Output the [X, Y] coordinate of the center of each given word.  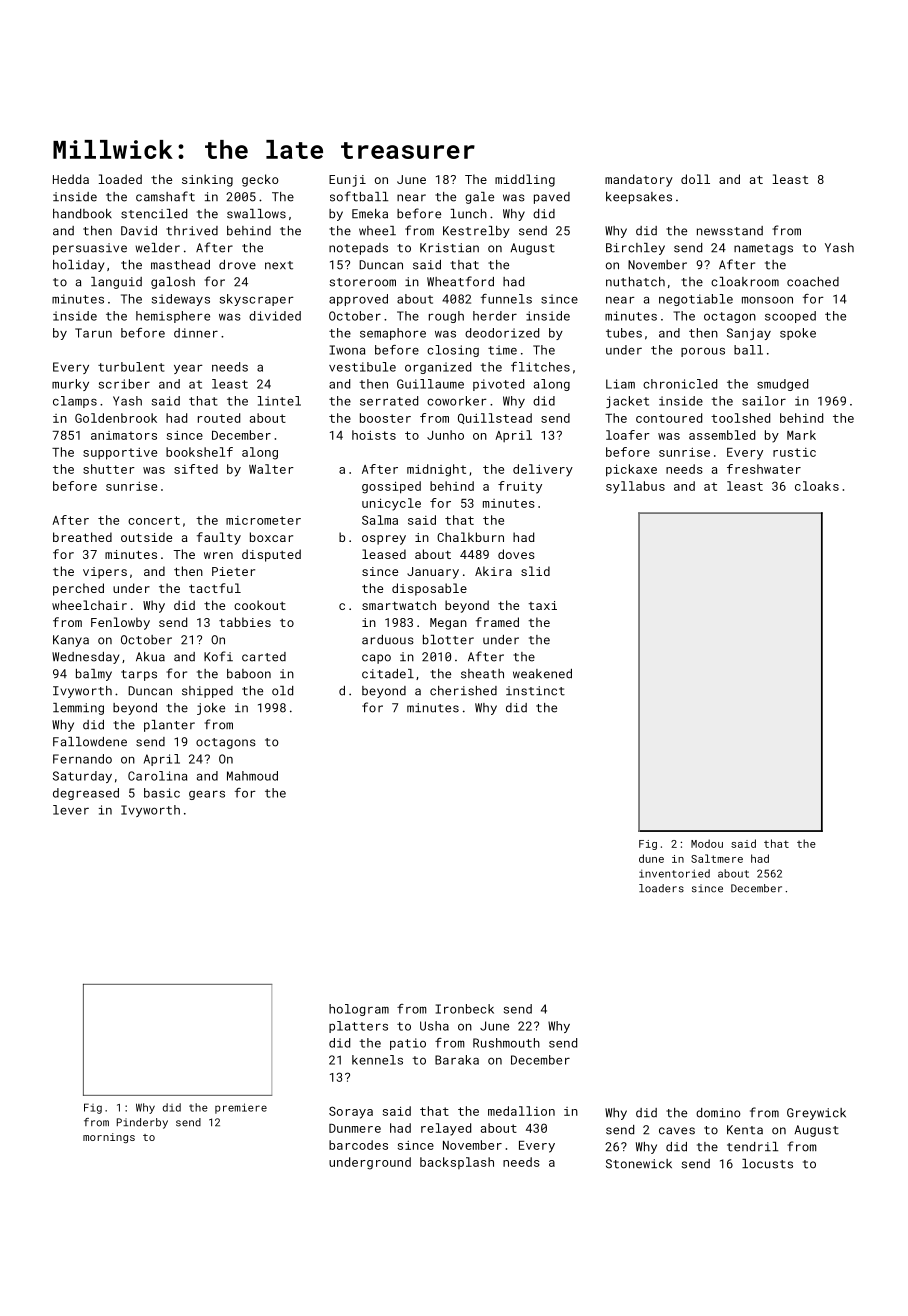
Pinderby [142, 1123]
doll [695, 179]
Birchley [635, 249]
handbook [82, 214]
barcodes [358, 1145]
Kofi [218, 656]
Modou [707, 843]
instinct [535, 691]
